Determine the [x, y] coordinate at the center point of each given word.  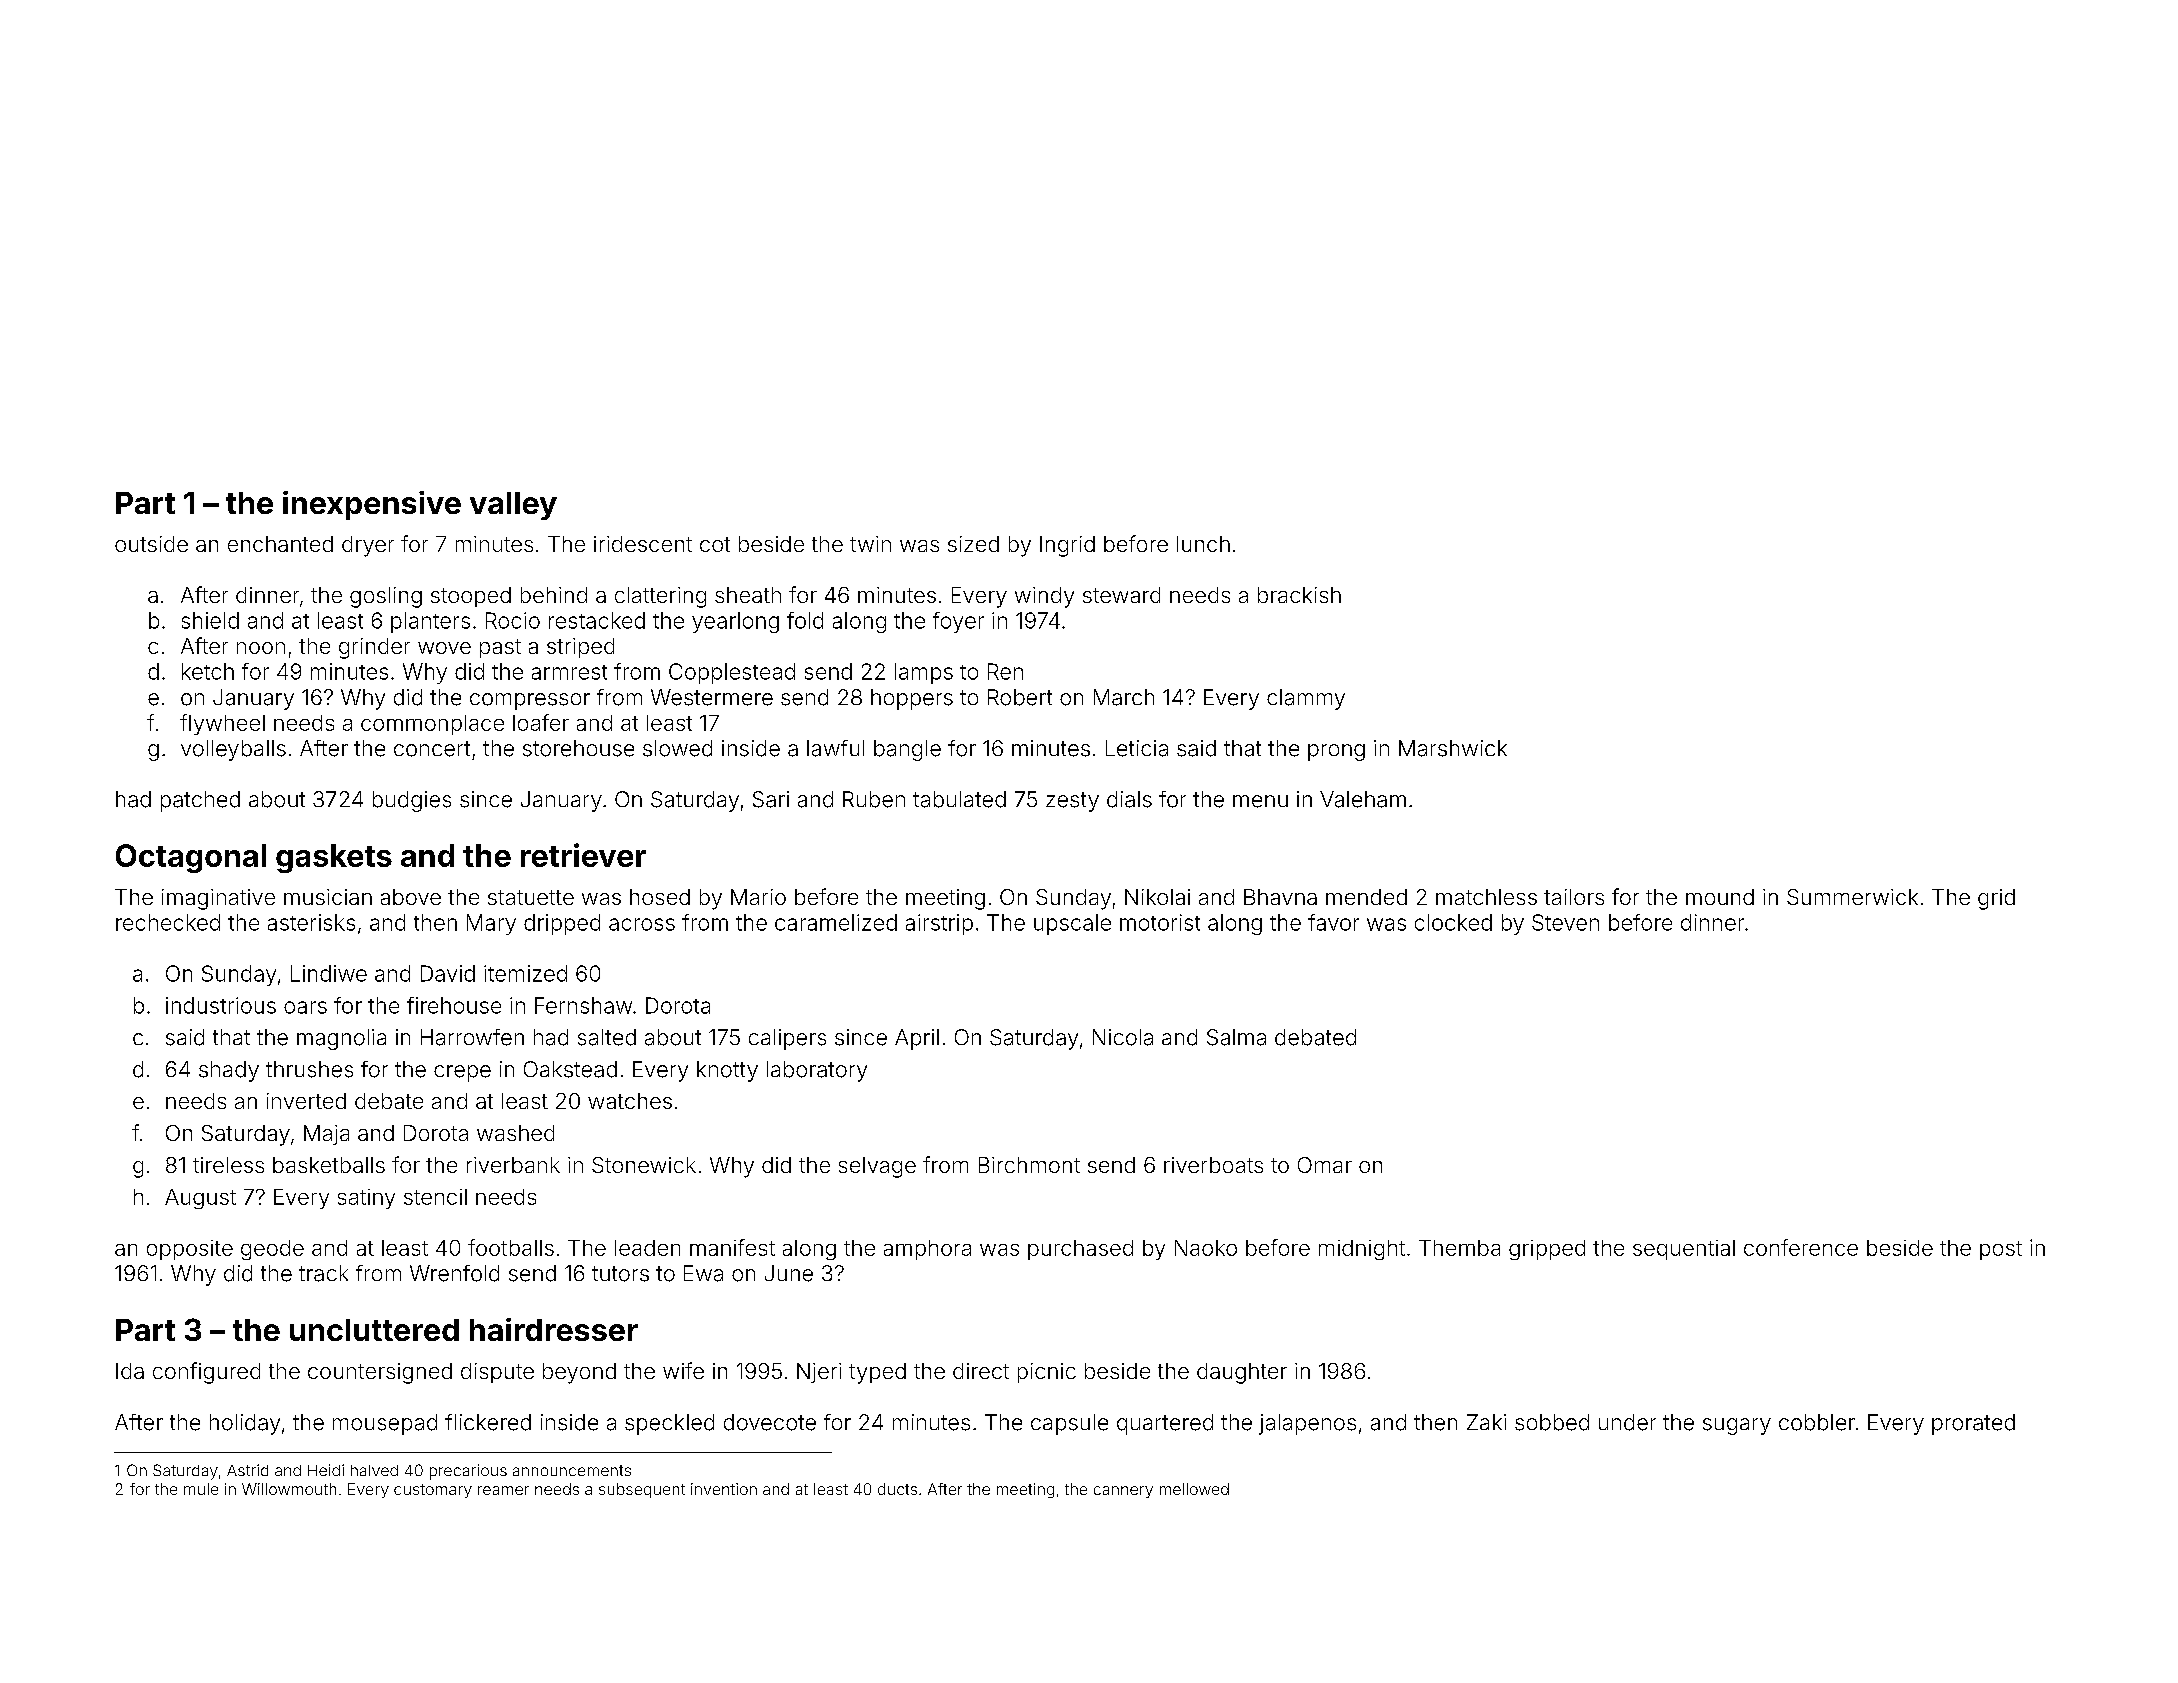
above [411, 897]
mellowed [1194, 1489]
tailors [1574, 897]
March [1124, 697]
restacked [597, 620]
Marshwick [1453, 748]
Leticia [1137, 748]
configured [206, 1373]
